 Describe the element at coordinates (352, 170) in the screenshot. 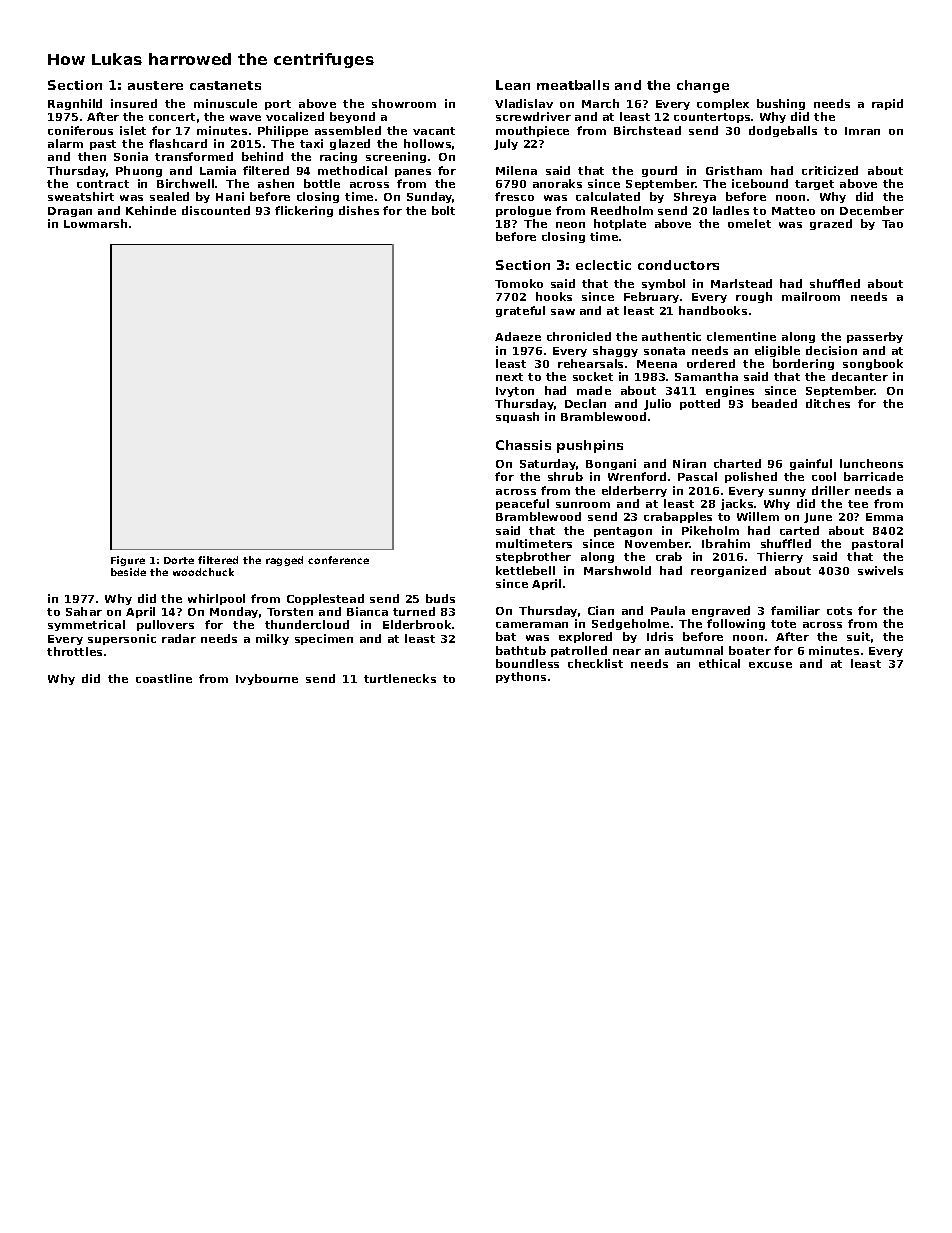

I see `methodical` at that location.
